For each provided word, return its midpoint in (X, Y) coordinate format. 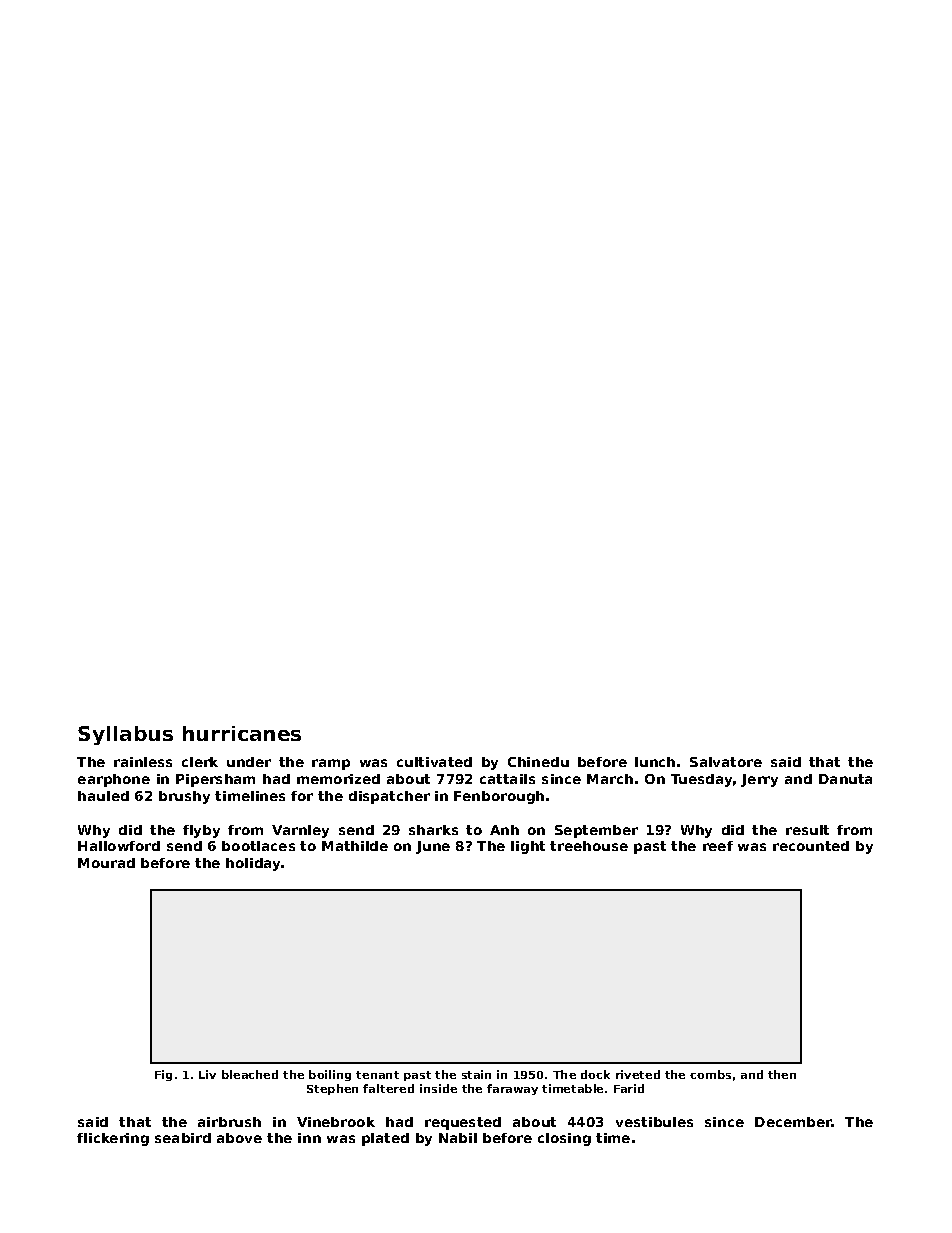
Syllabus (125, 735)
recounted (811, 846)
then (782, 1074)
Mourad (106, 863)
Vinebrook (336, 1122)
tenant (377, 1075)
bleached (250, 1074)
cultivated (434, 762)
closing (564, 1139)
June (433, 847)
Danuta (845, 779)
